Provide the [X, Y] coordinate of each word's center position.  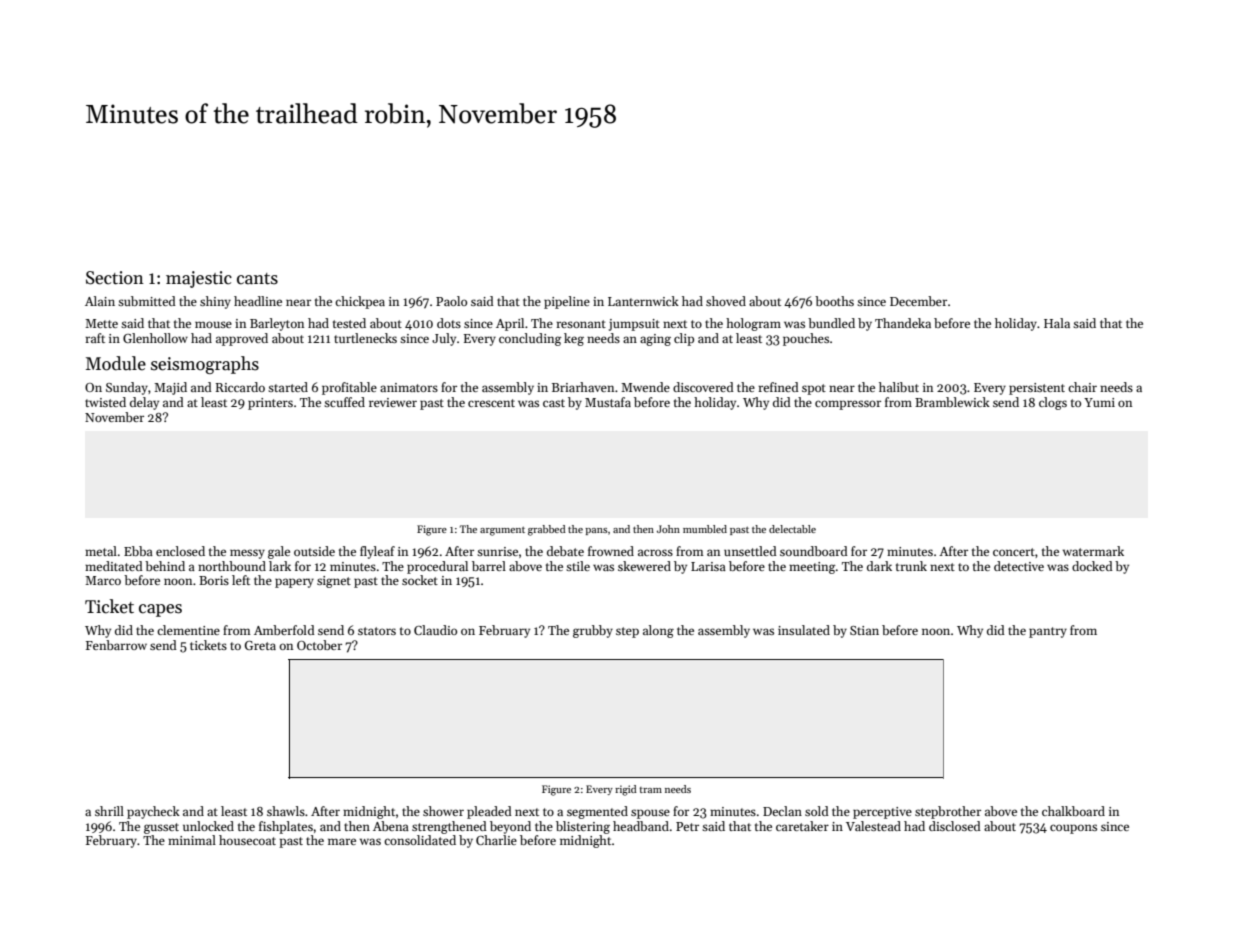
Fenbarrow [116, 645]
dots [449, 323]
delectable [792, 529]
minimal [192, 840]
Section [115, 278]
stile [578, 566]
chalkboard [1073, 811]
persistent [1037, 389]
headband [641, 826]
